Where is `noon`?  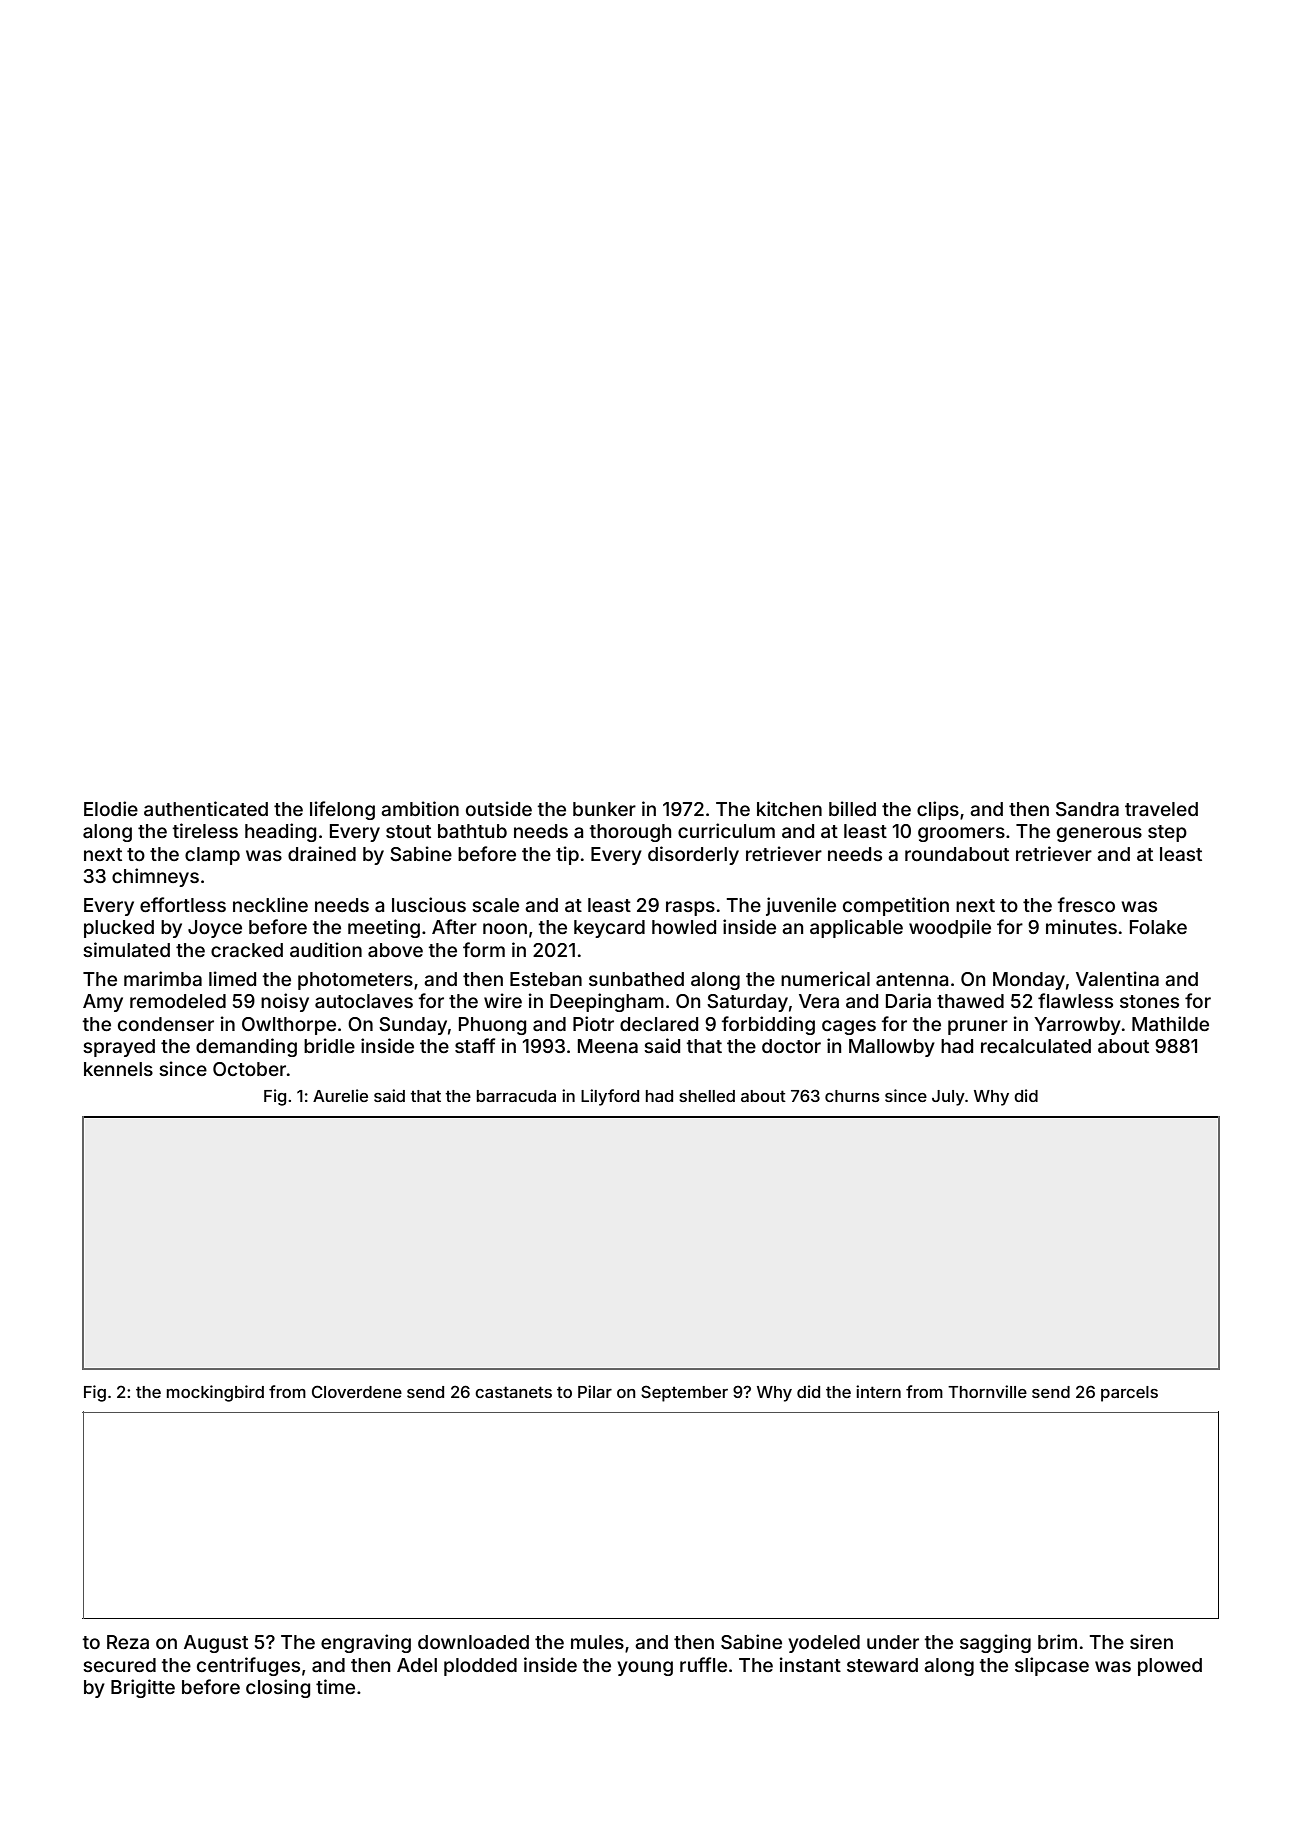
noon is located at coordinates (505, 928).
